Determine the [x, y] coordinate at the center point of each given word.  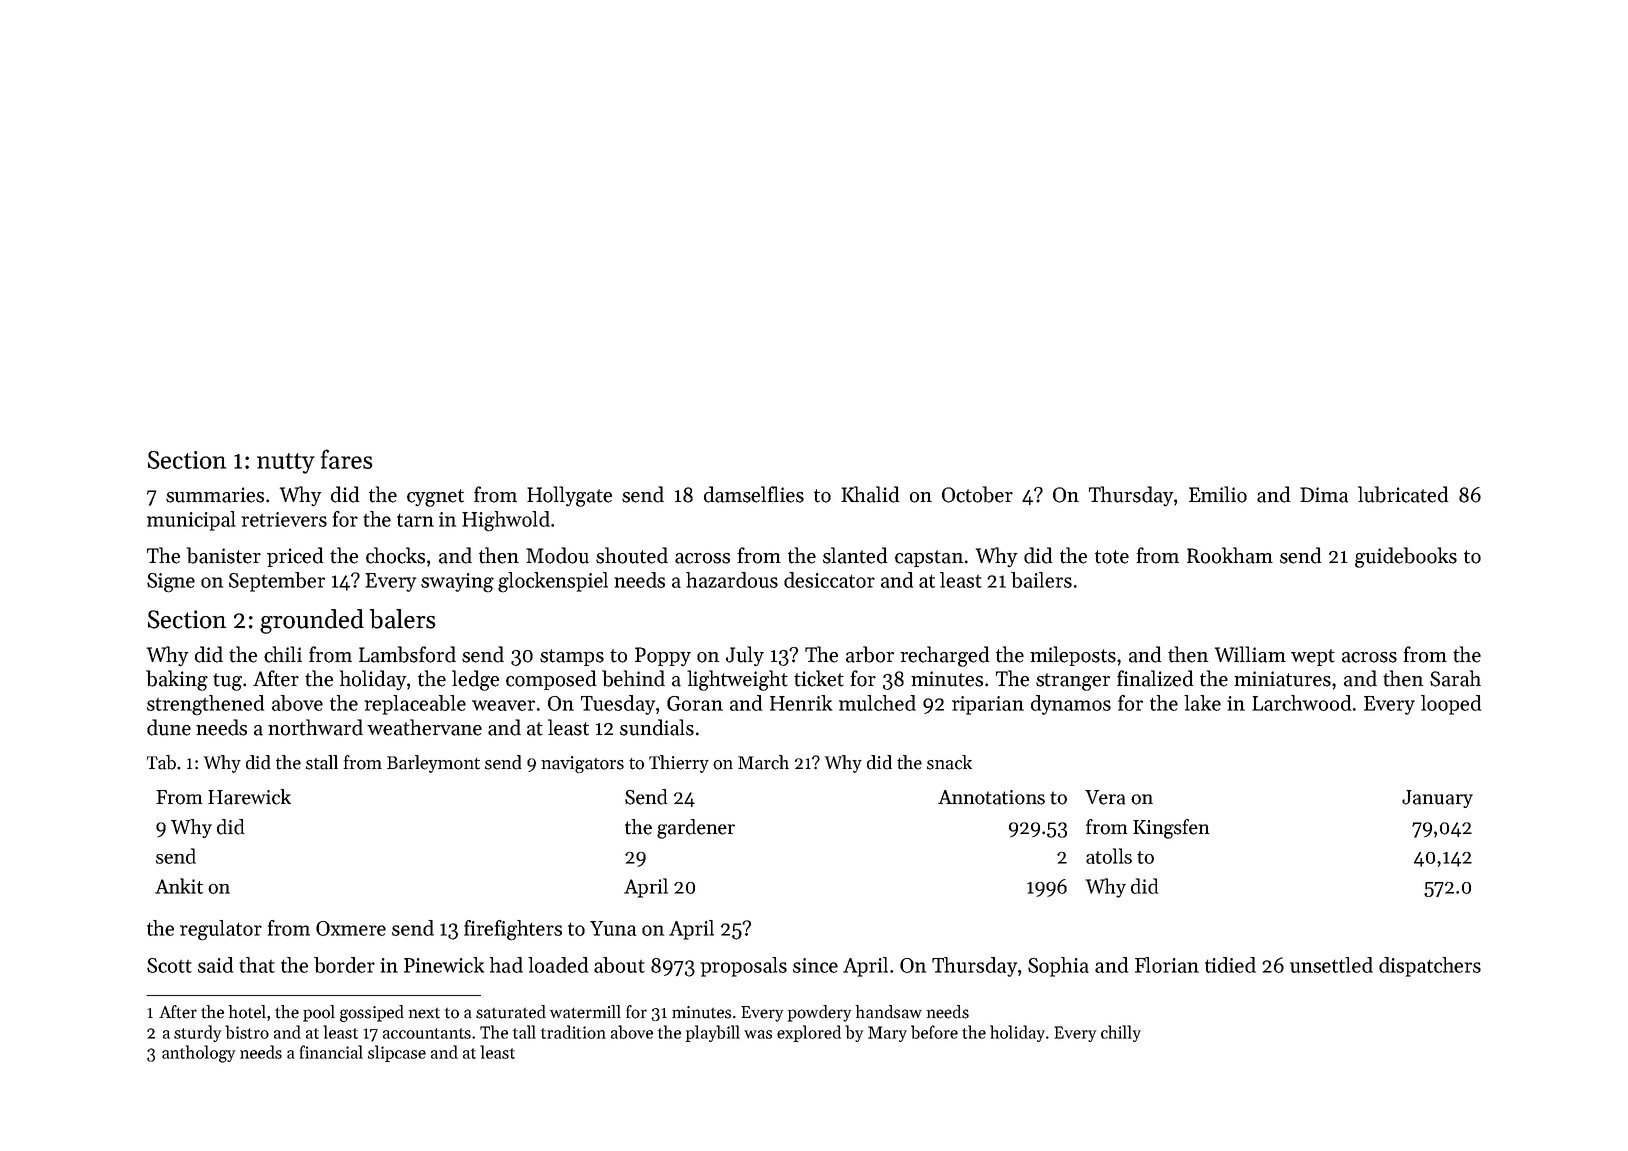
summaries [215, 495]
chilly [1121, 1033]
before [934, 1032]
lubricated [1403, 494]
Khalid [870, 494]
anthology [198, 1054]
